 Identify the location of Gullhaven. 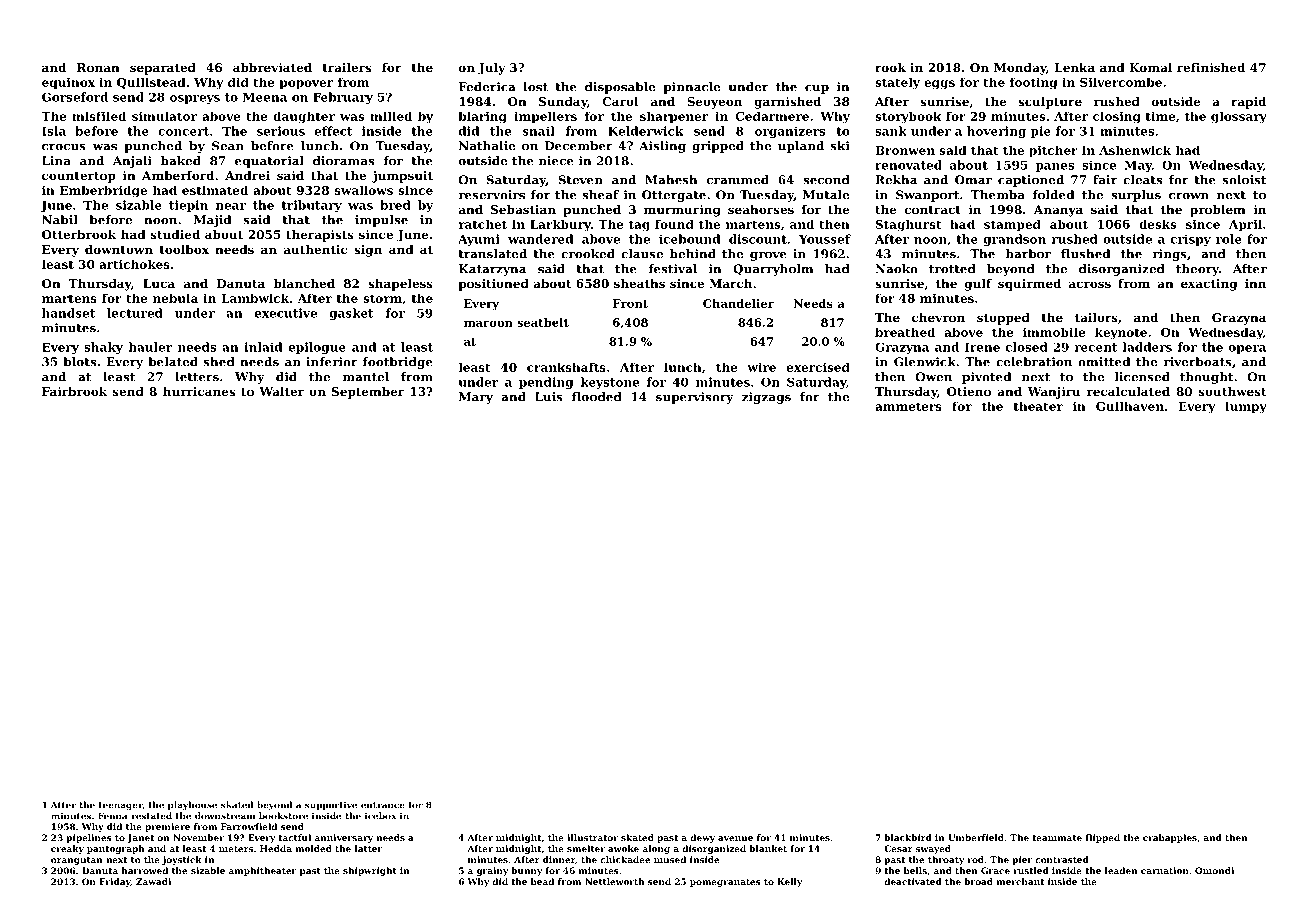
(1130, 406).
